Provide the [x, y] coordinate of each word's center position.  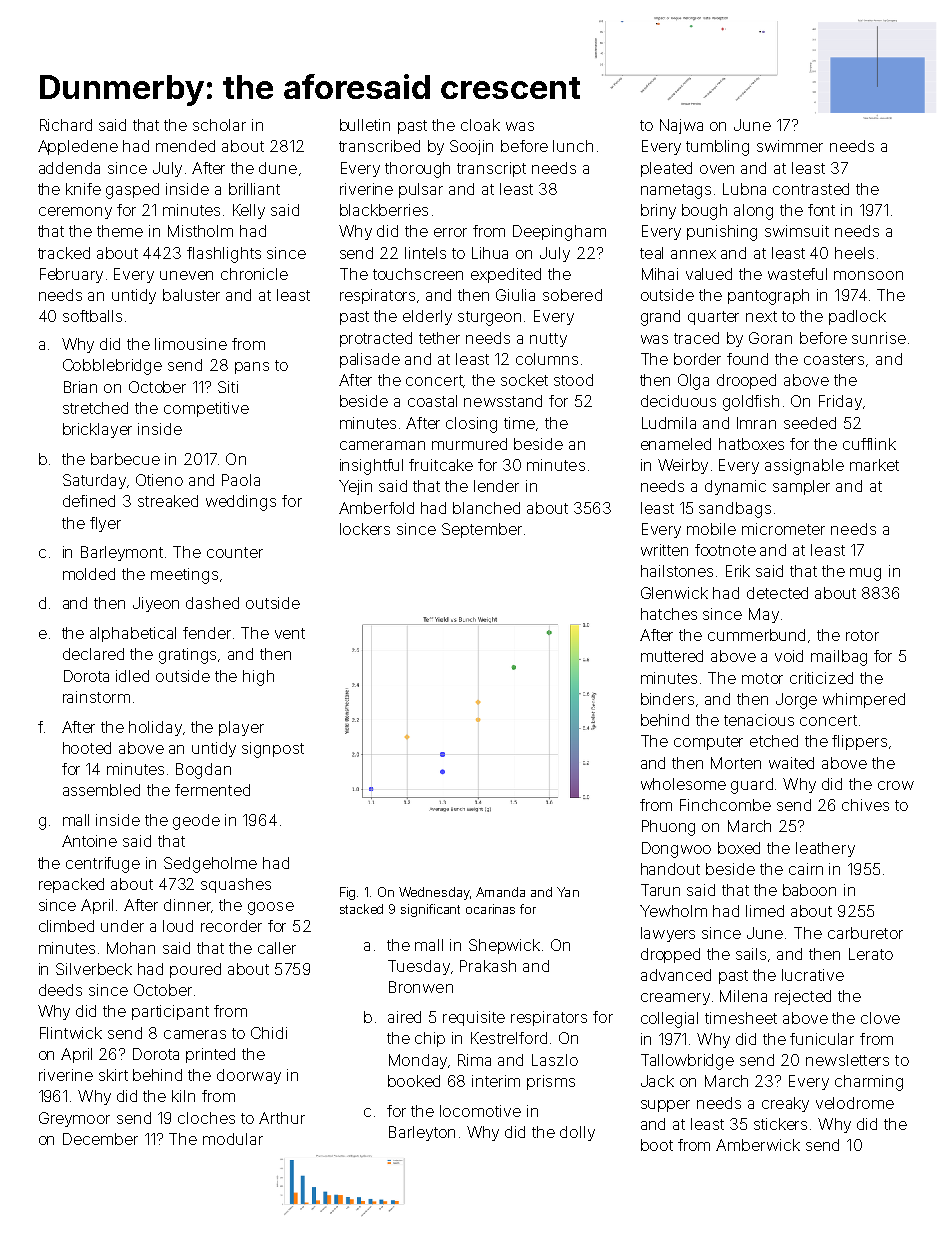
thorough [417, 170]
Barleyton [422, 1133]
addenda [69, 168]
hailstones [677, 571]
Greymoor [74, 1119]
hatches [669, 614]
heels [854, 253]
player [241, 728]
